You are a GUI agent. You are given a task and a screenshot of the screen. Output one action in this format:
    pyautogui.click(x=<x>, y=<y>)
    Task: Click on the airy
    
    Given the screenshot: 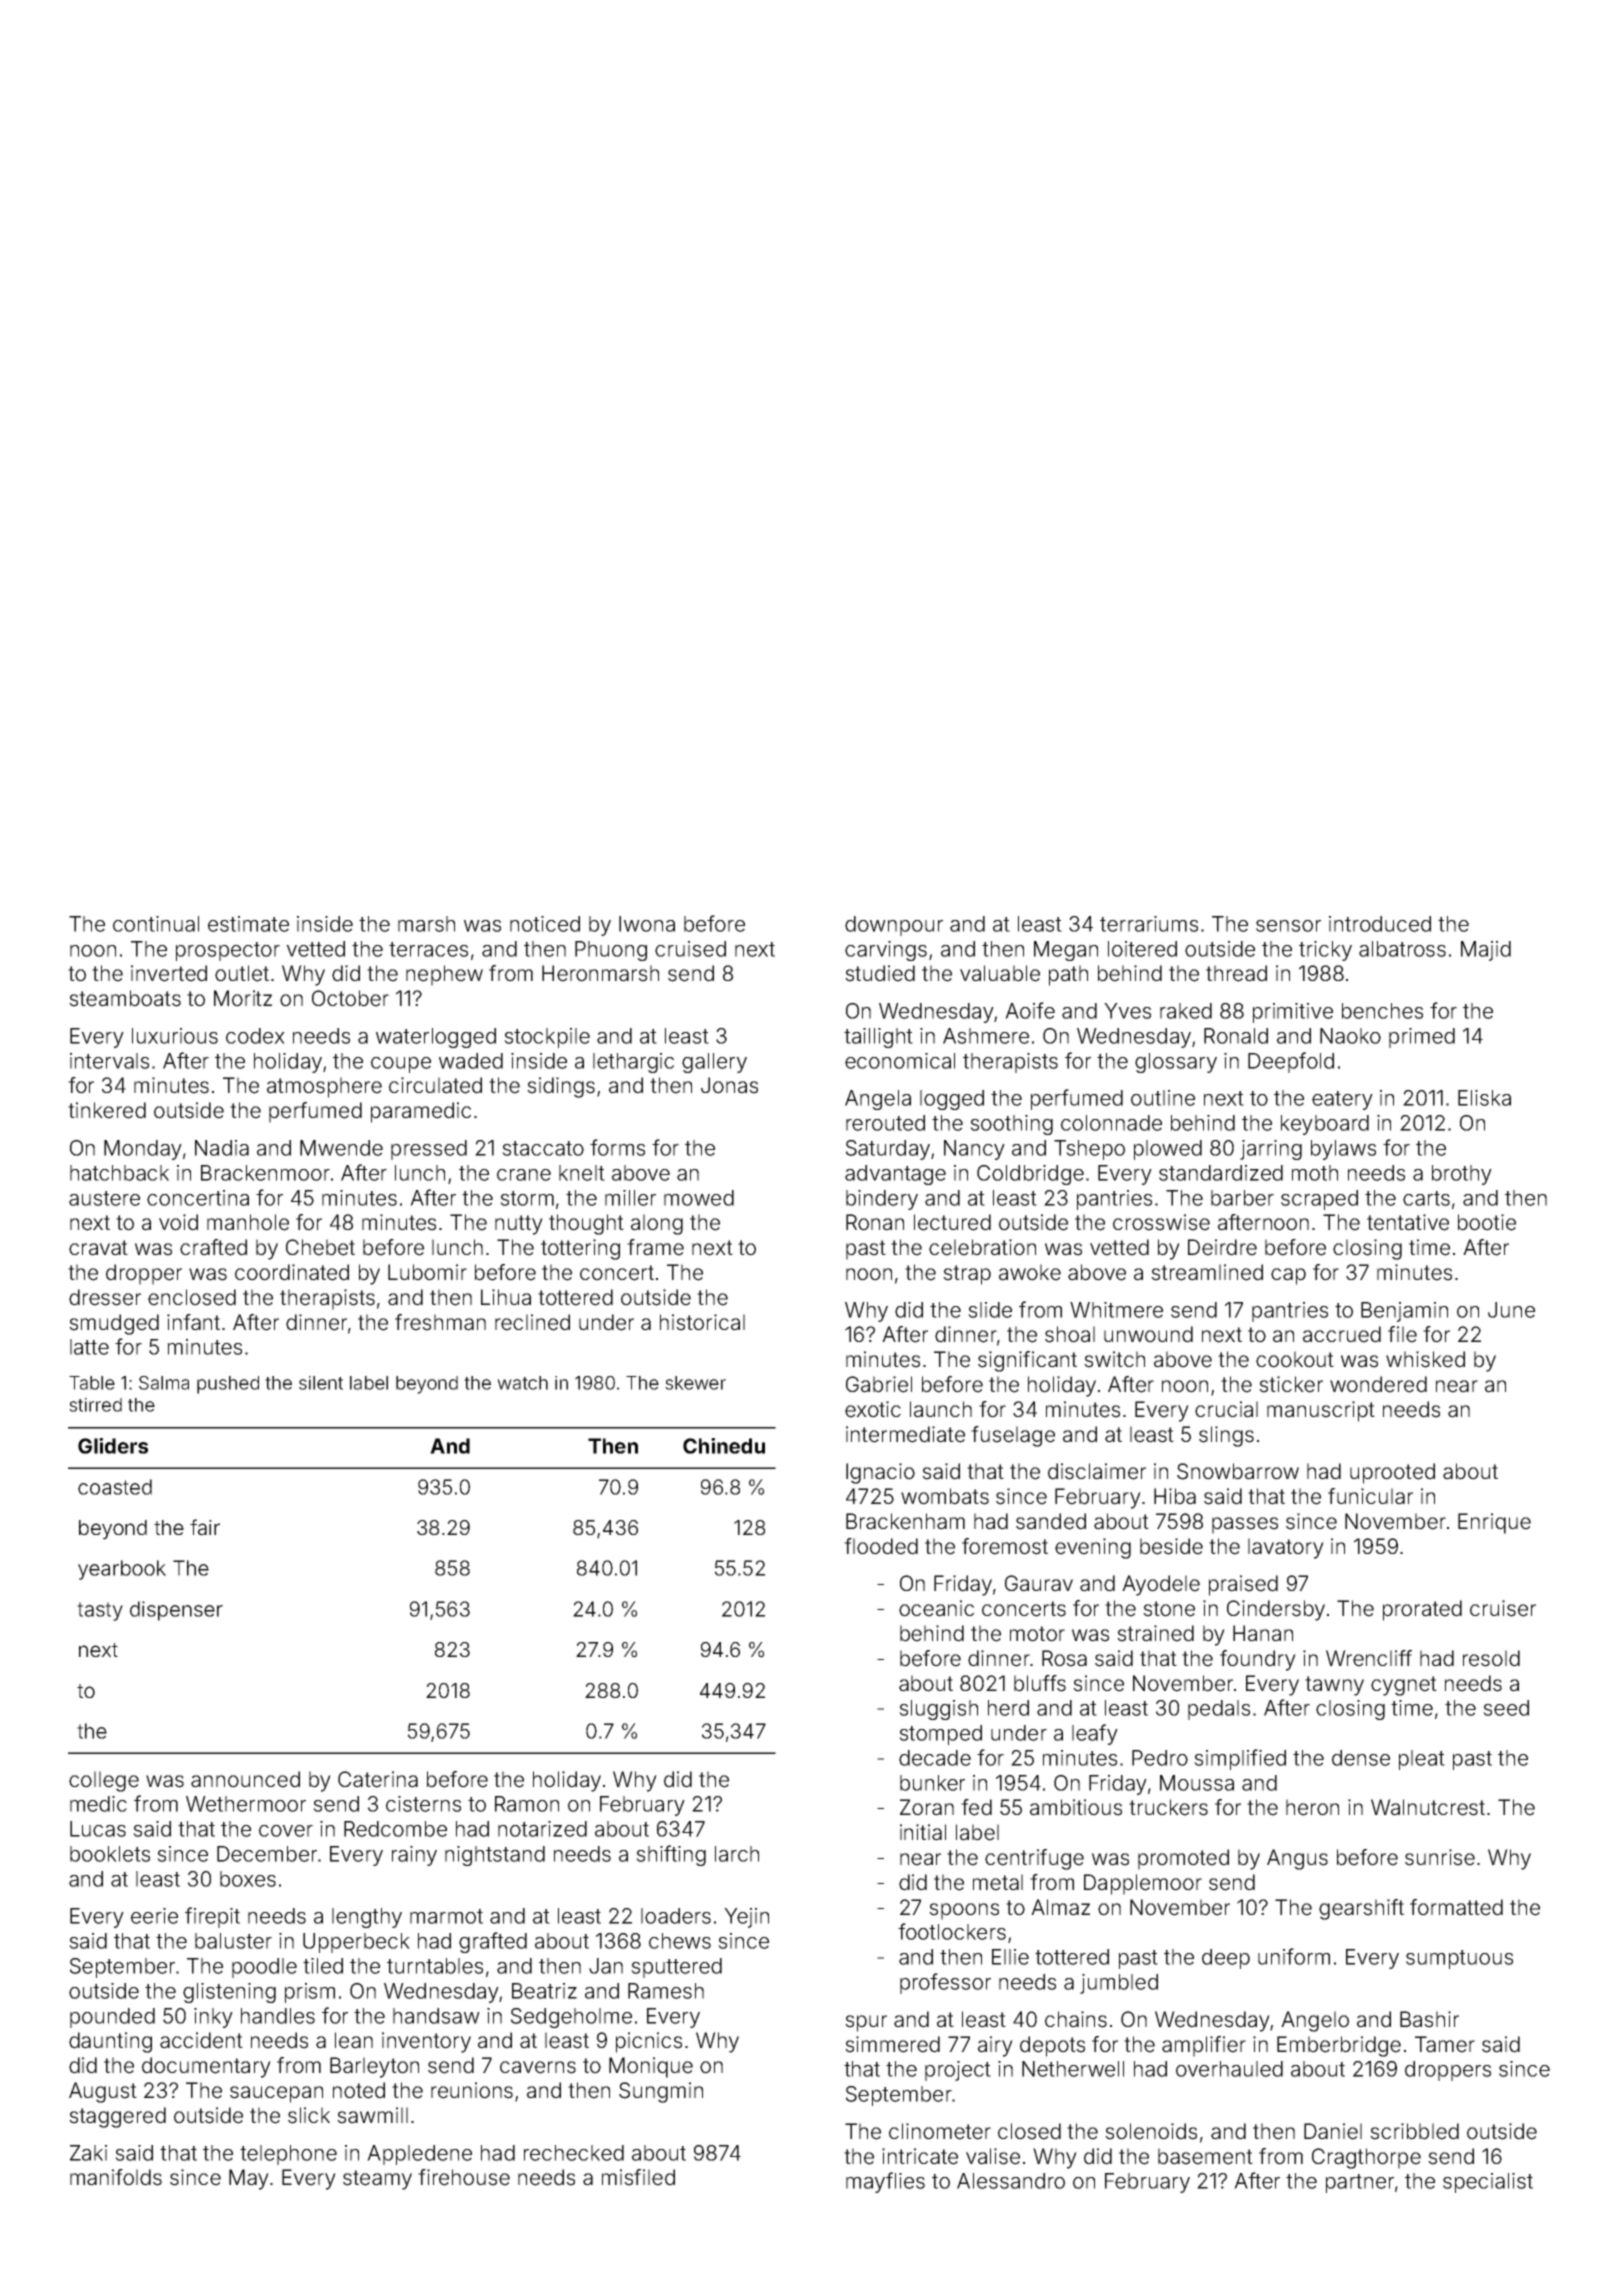 What is the action you would take?
    pyautogui.click(x=995, y=2046)
